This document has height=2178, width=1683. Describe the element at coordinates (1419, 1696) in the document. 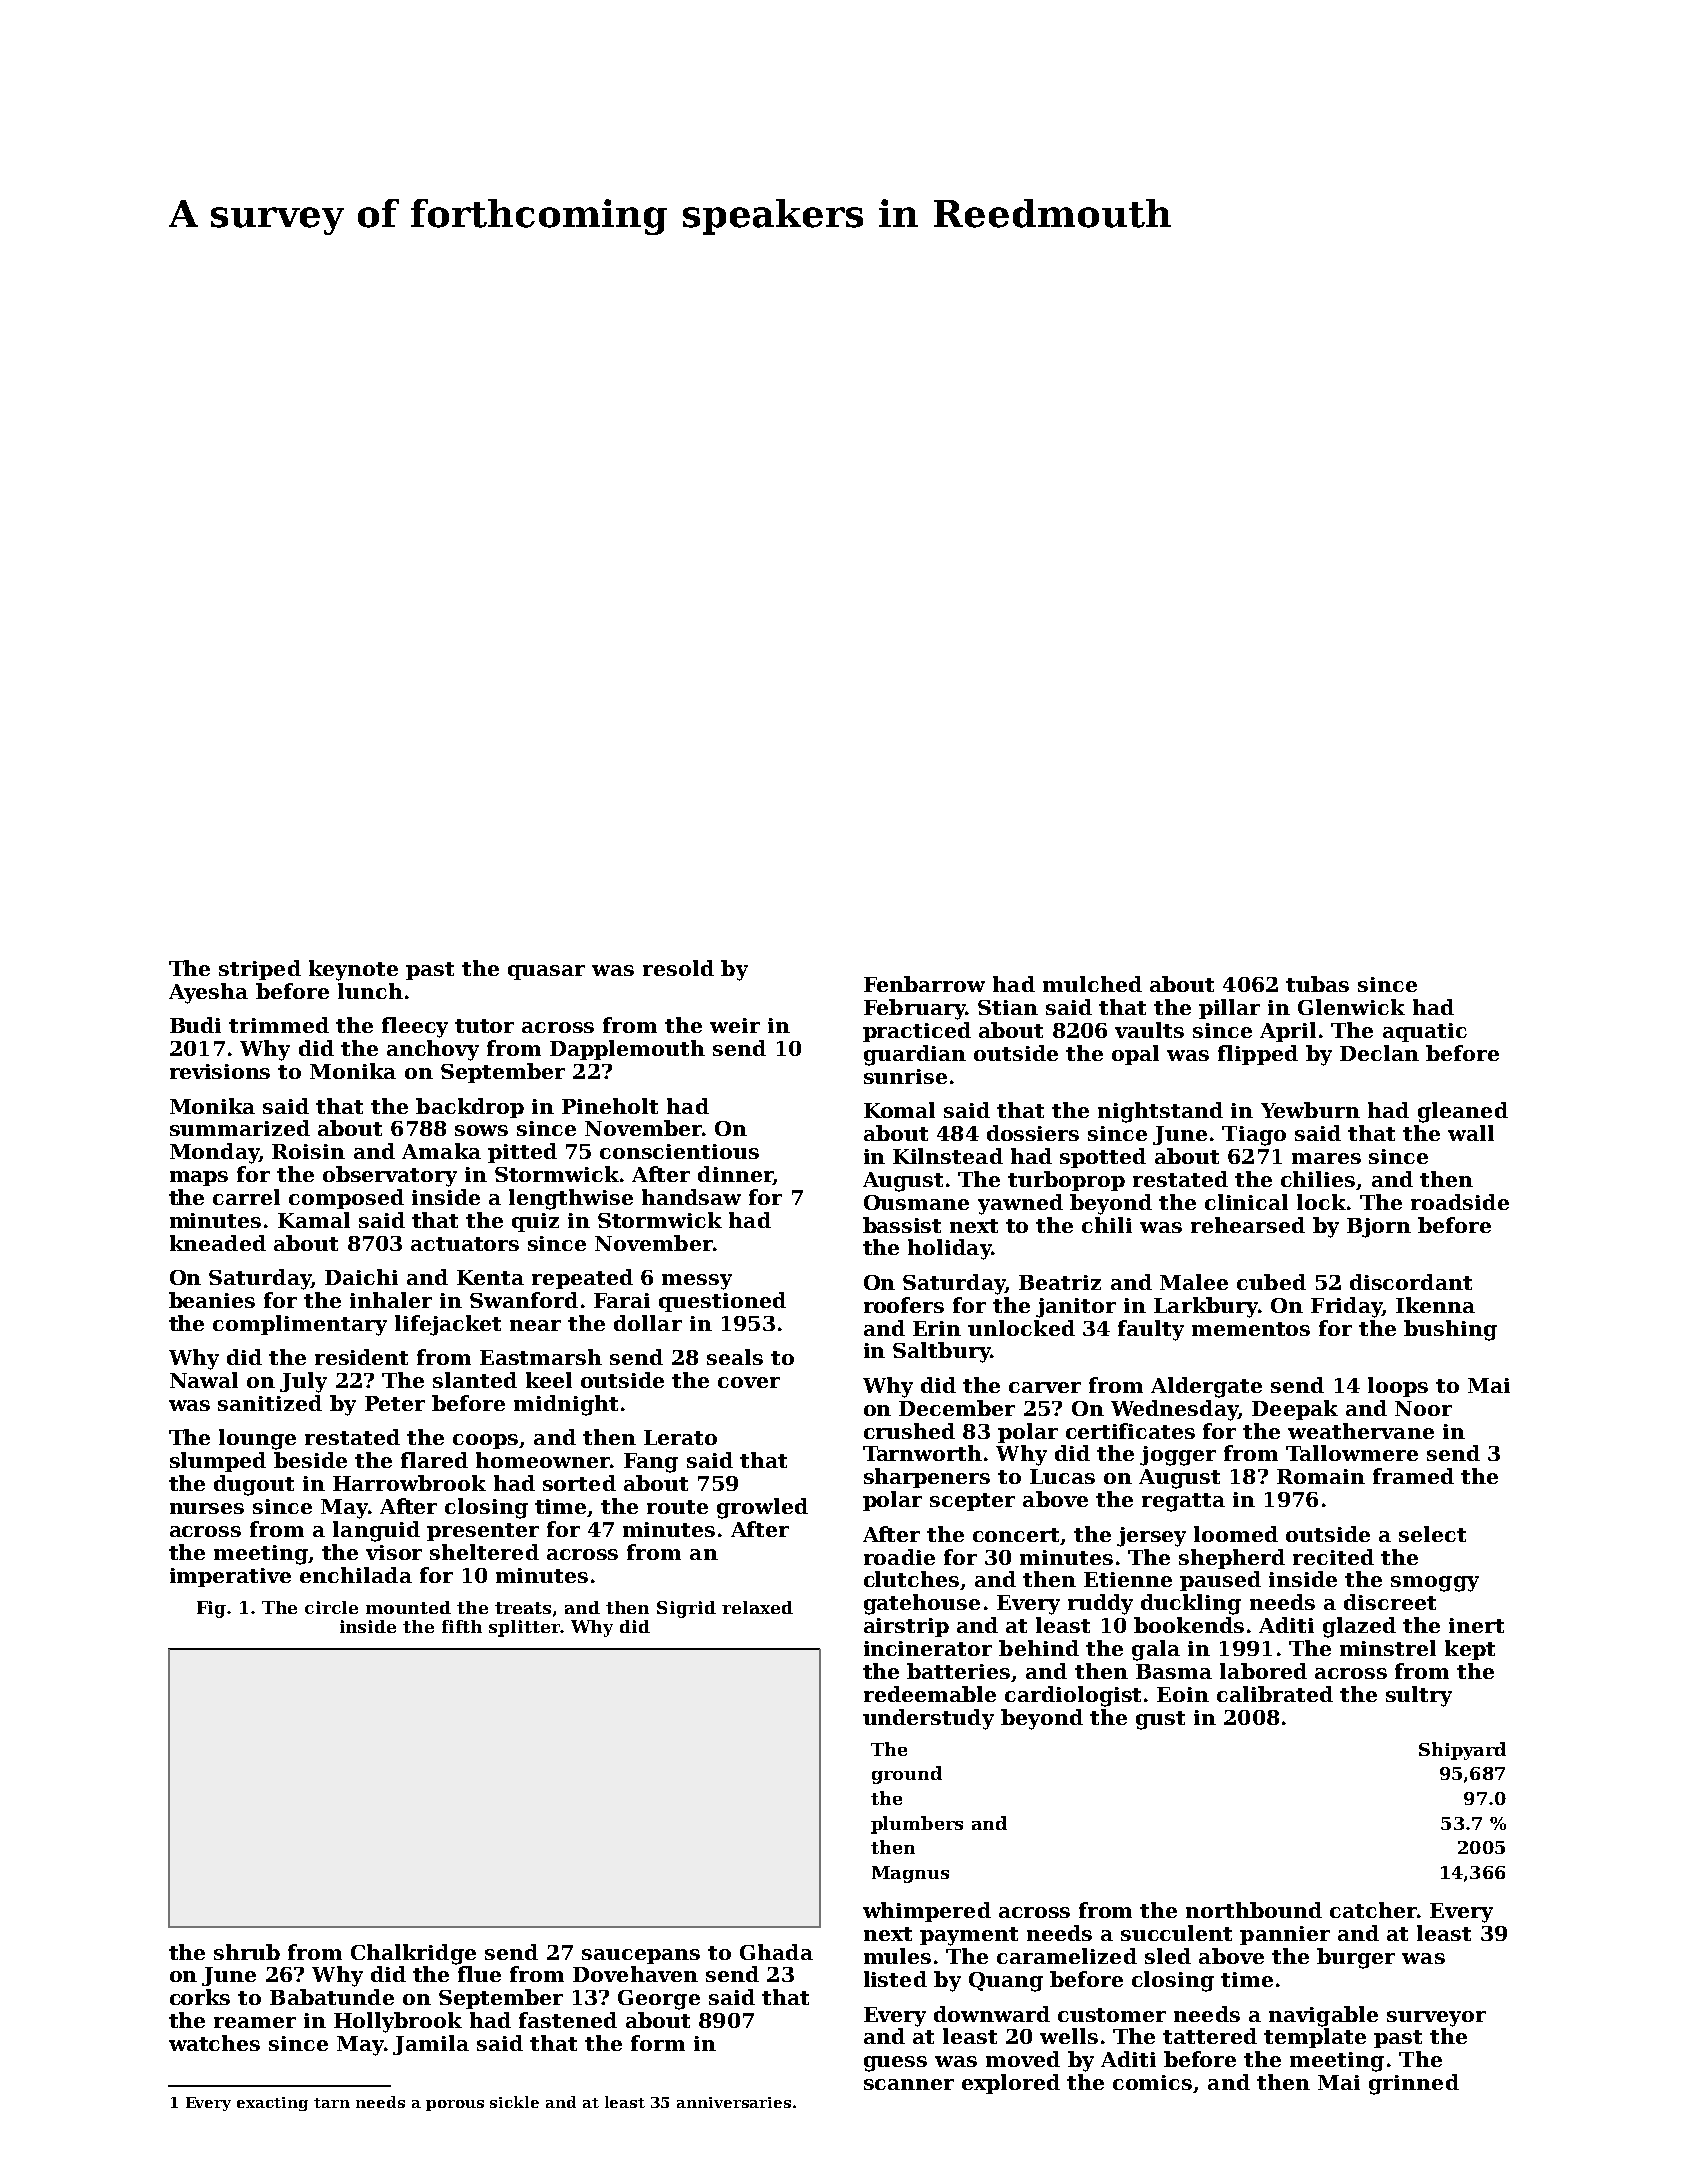

I see `sultry` at that location.
